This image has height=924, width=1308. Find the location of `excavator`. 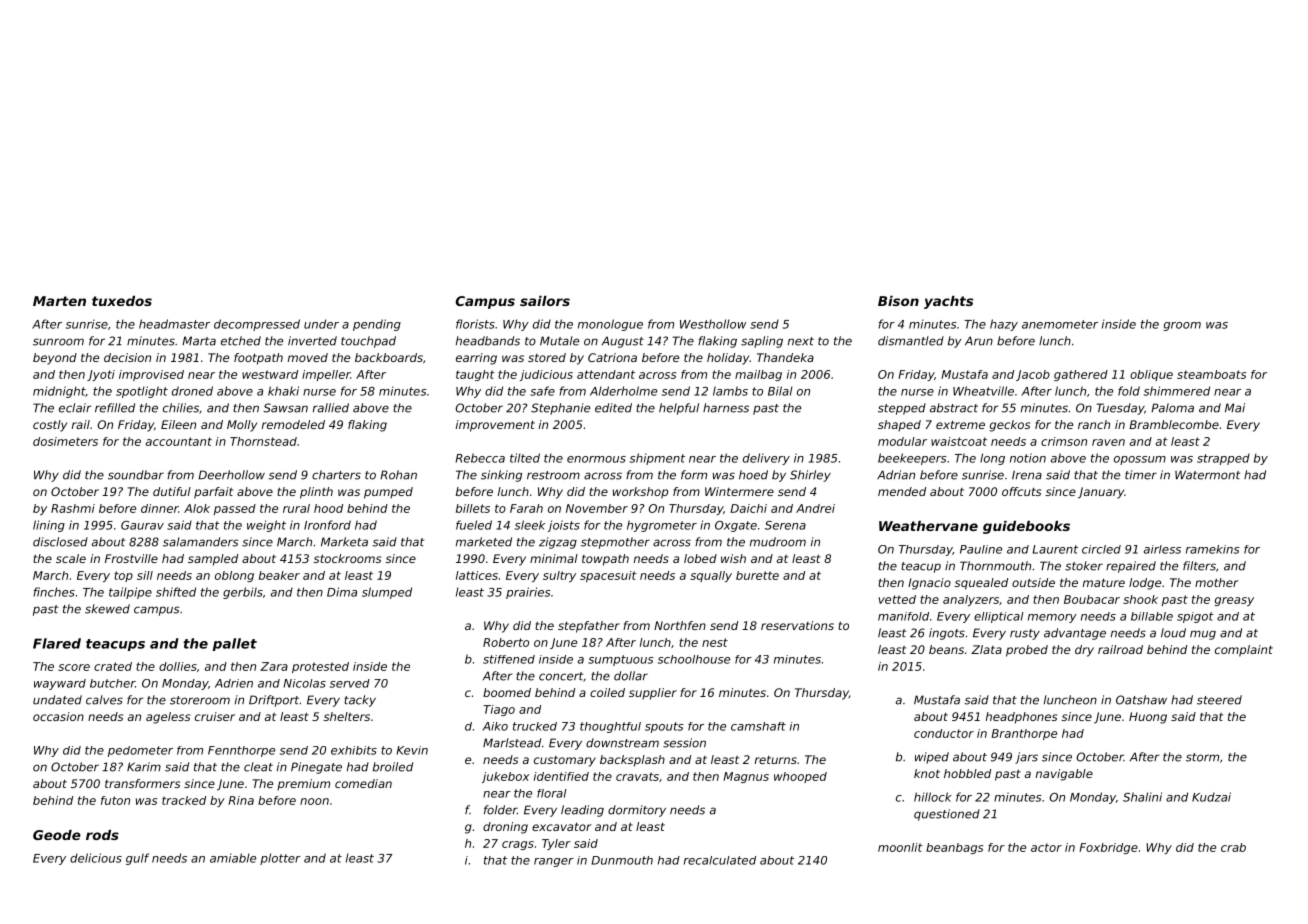

excavator is located at coordinates (561, 827).
